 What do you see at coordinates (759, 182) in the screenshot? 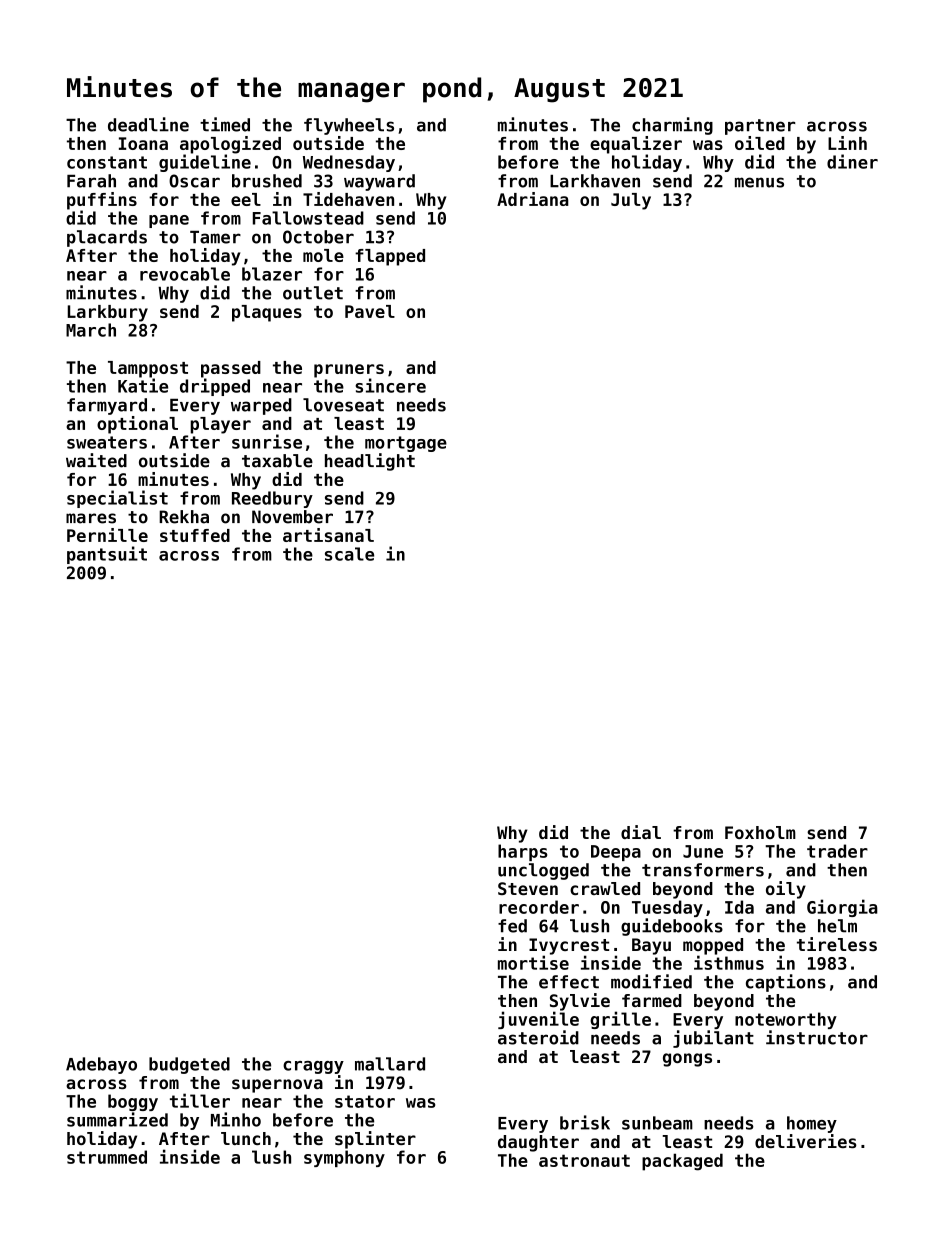
I see `menus` at bounding box center [759, 182].
